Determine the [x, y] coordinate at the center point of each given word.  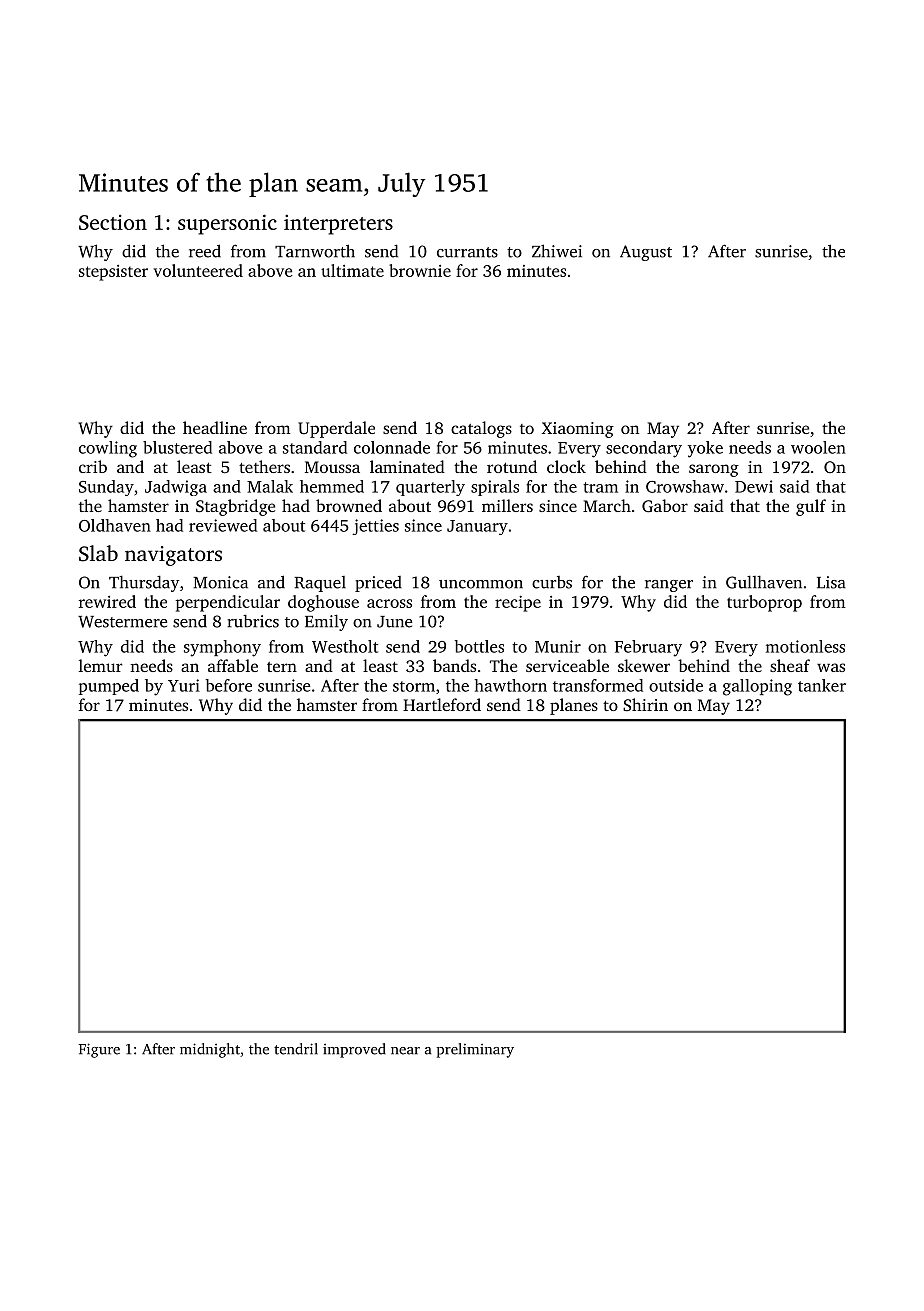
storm [414, 686]
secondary [644, 449]
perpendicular [228, 603]
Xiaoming [577, 430]
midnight [210, 1050]
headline [215, 427]
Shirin [645, 704]
